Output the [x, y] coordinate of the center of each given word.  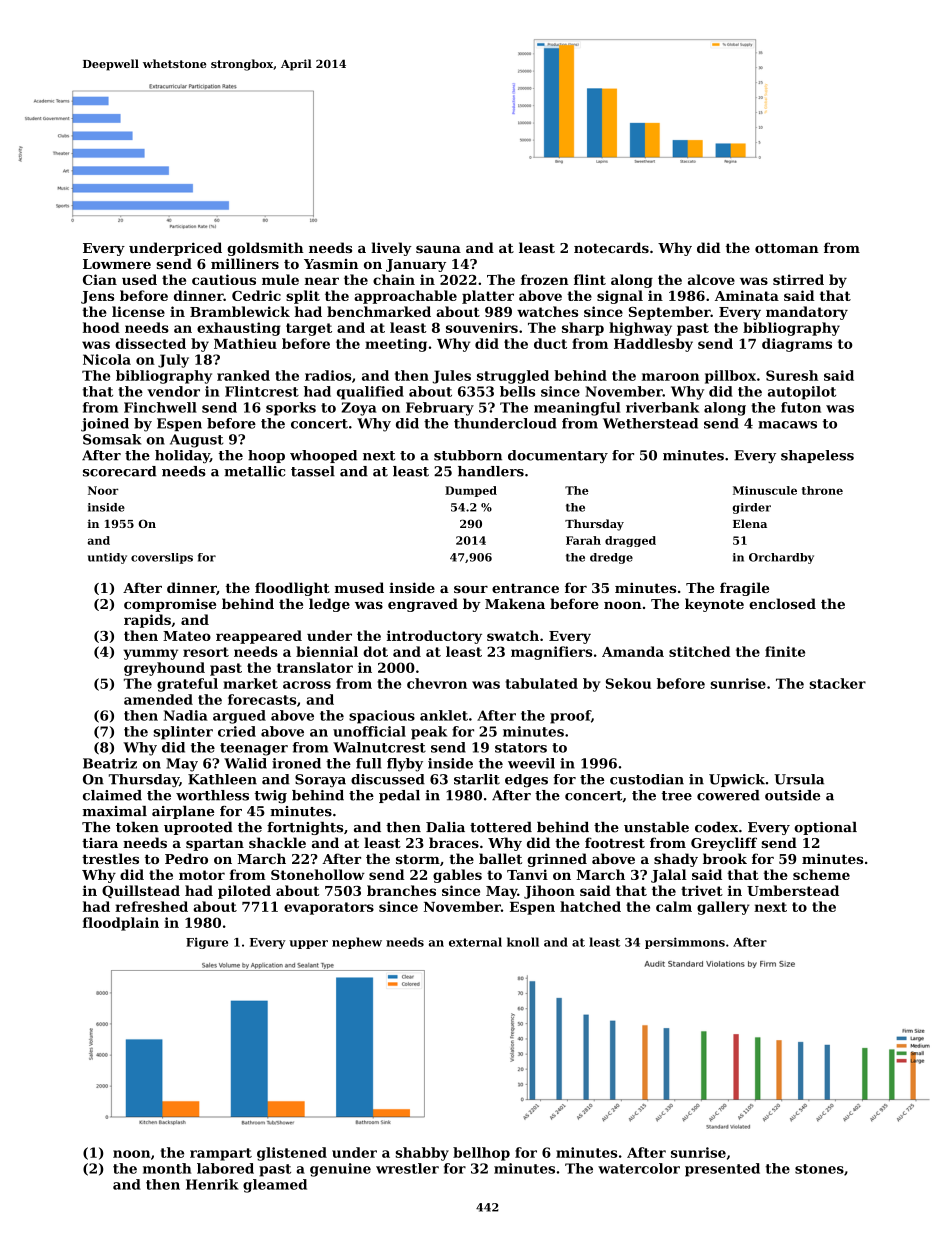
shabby [422, 1154]
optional [825, 828]
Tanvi [527, 874]
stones [819, 1169]
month [167, 1168]
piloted [244, 892]
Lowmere [117, 264]
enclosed [782, 603]
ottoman [787, 248]
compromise [170, 605]
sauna [438, 249]
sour [471, 589]
